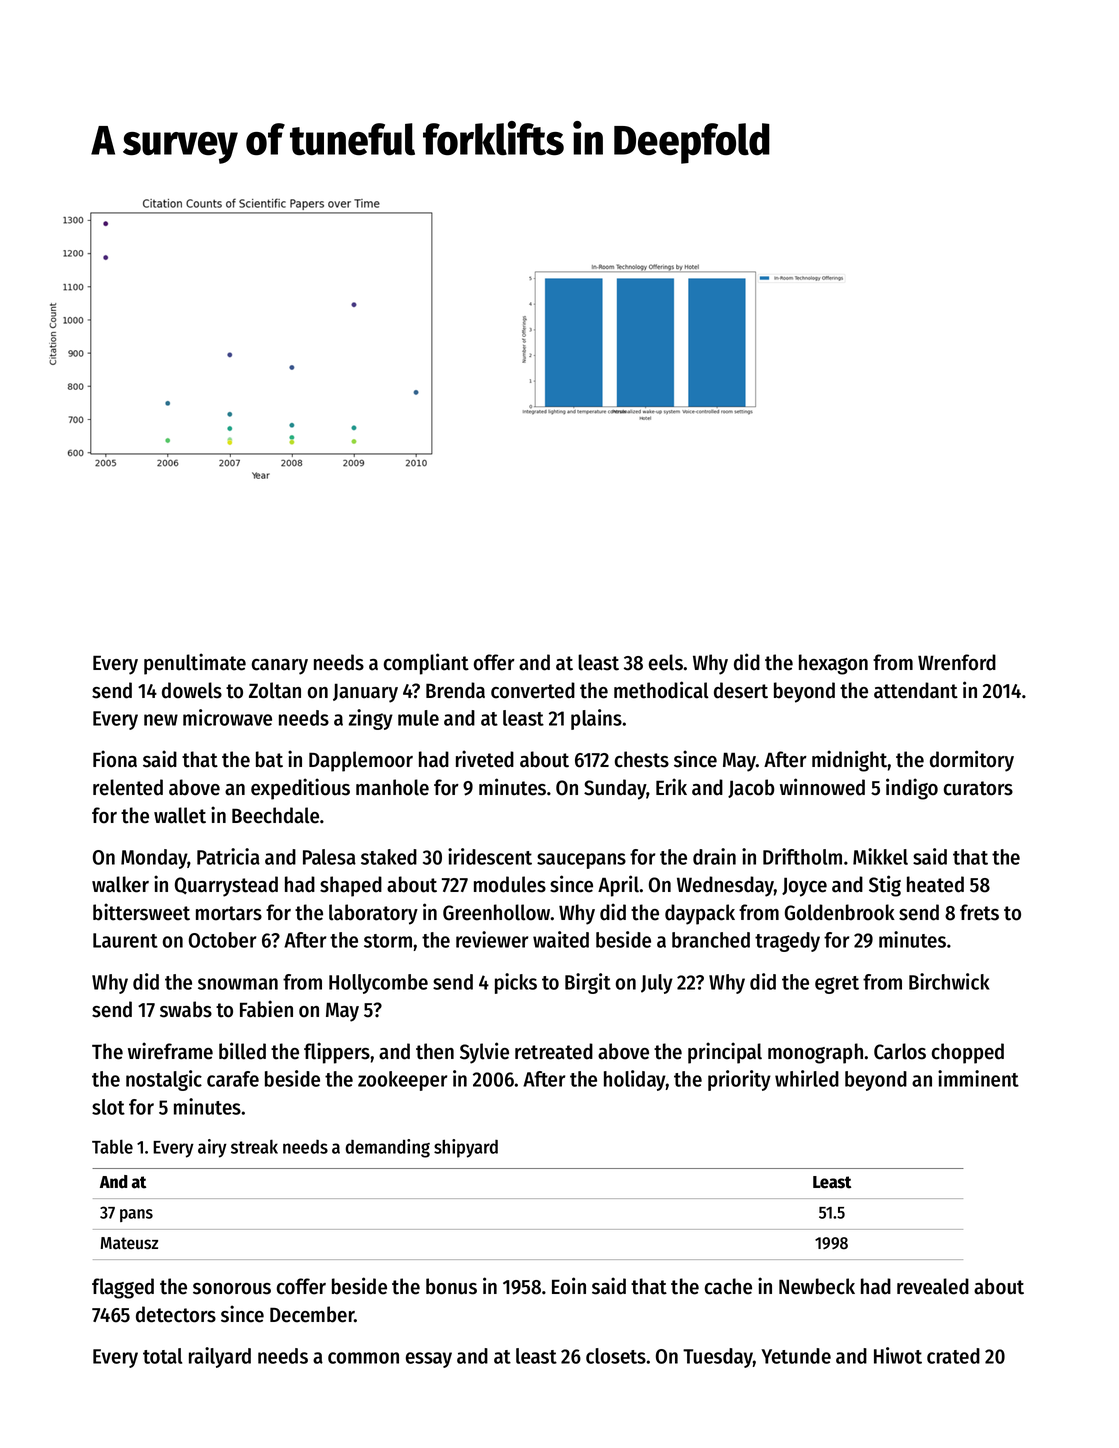  Describe the element at coordinates (957, 662) in the image. I see `Wrenford` at that location.
